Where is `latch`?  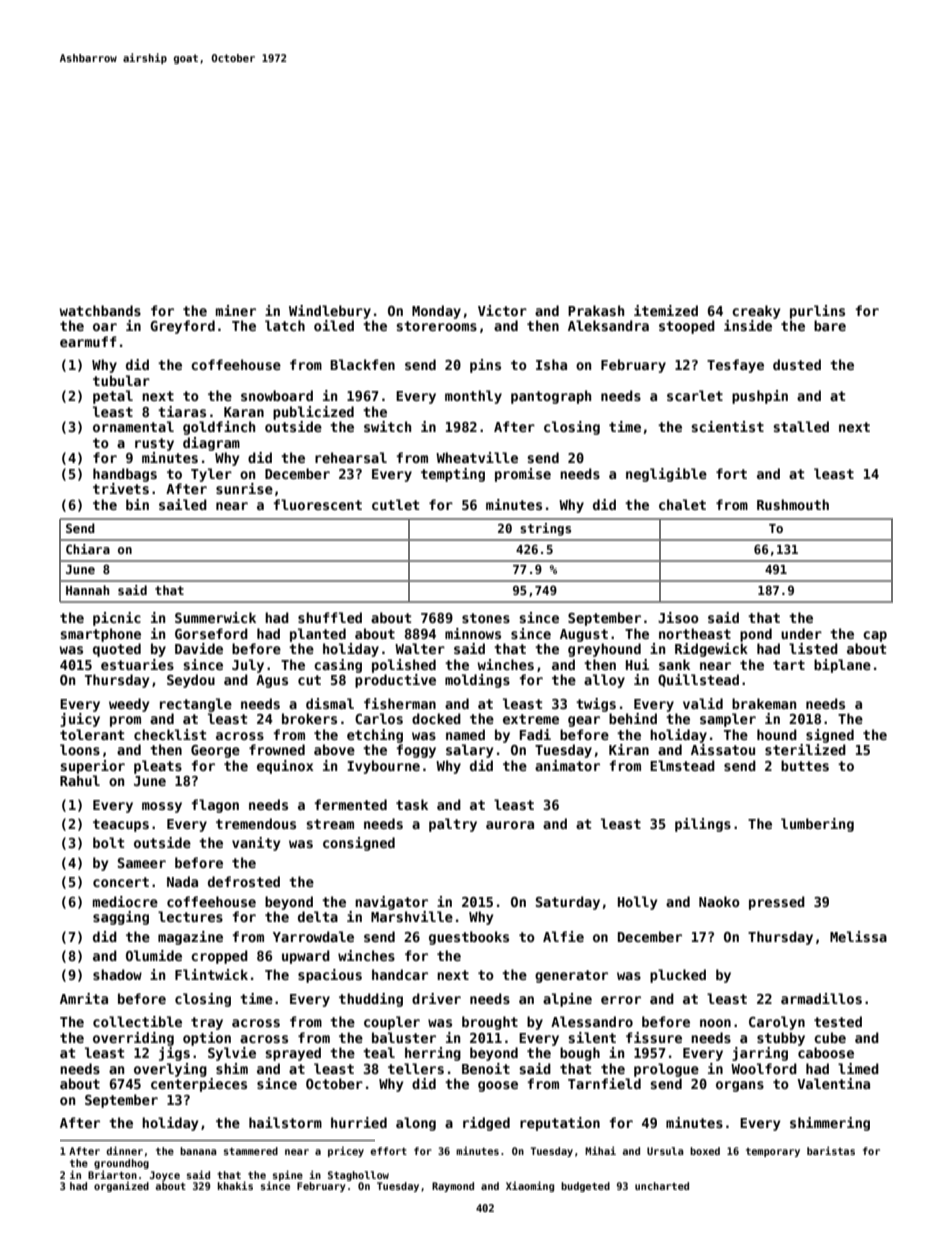
latch is located at coordinates (285, 325).
